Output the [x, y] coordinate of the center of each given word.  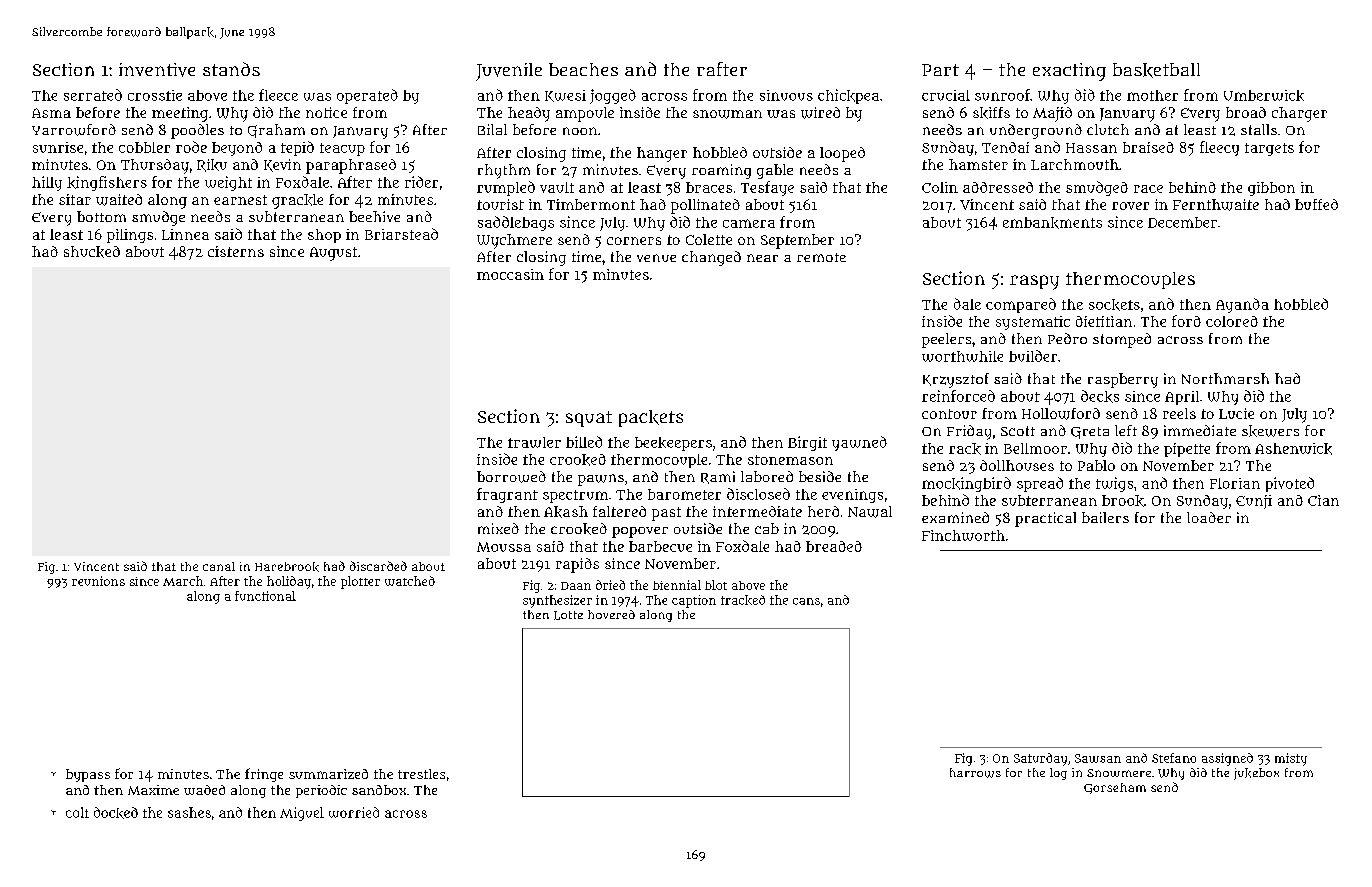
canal [219, 566]
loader [1209, 517]
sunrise [58, 147]
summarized [328, 774]
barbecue [660, 546]
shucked [92, 252]
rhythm [504, 171]
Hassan [1091, 148]
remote [821, 257]
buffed [1316, 204]
